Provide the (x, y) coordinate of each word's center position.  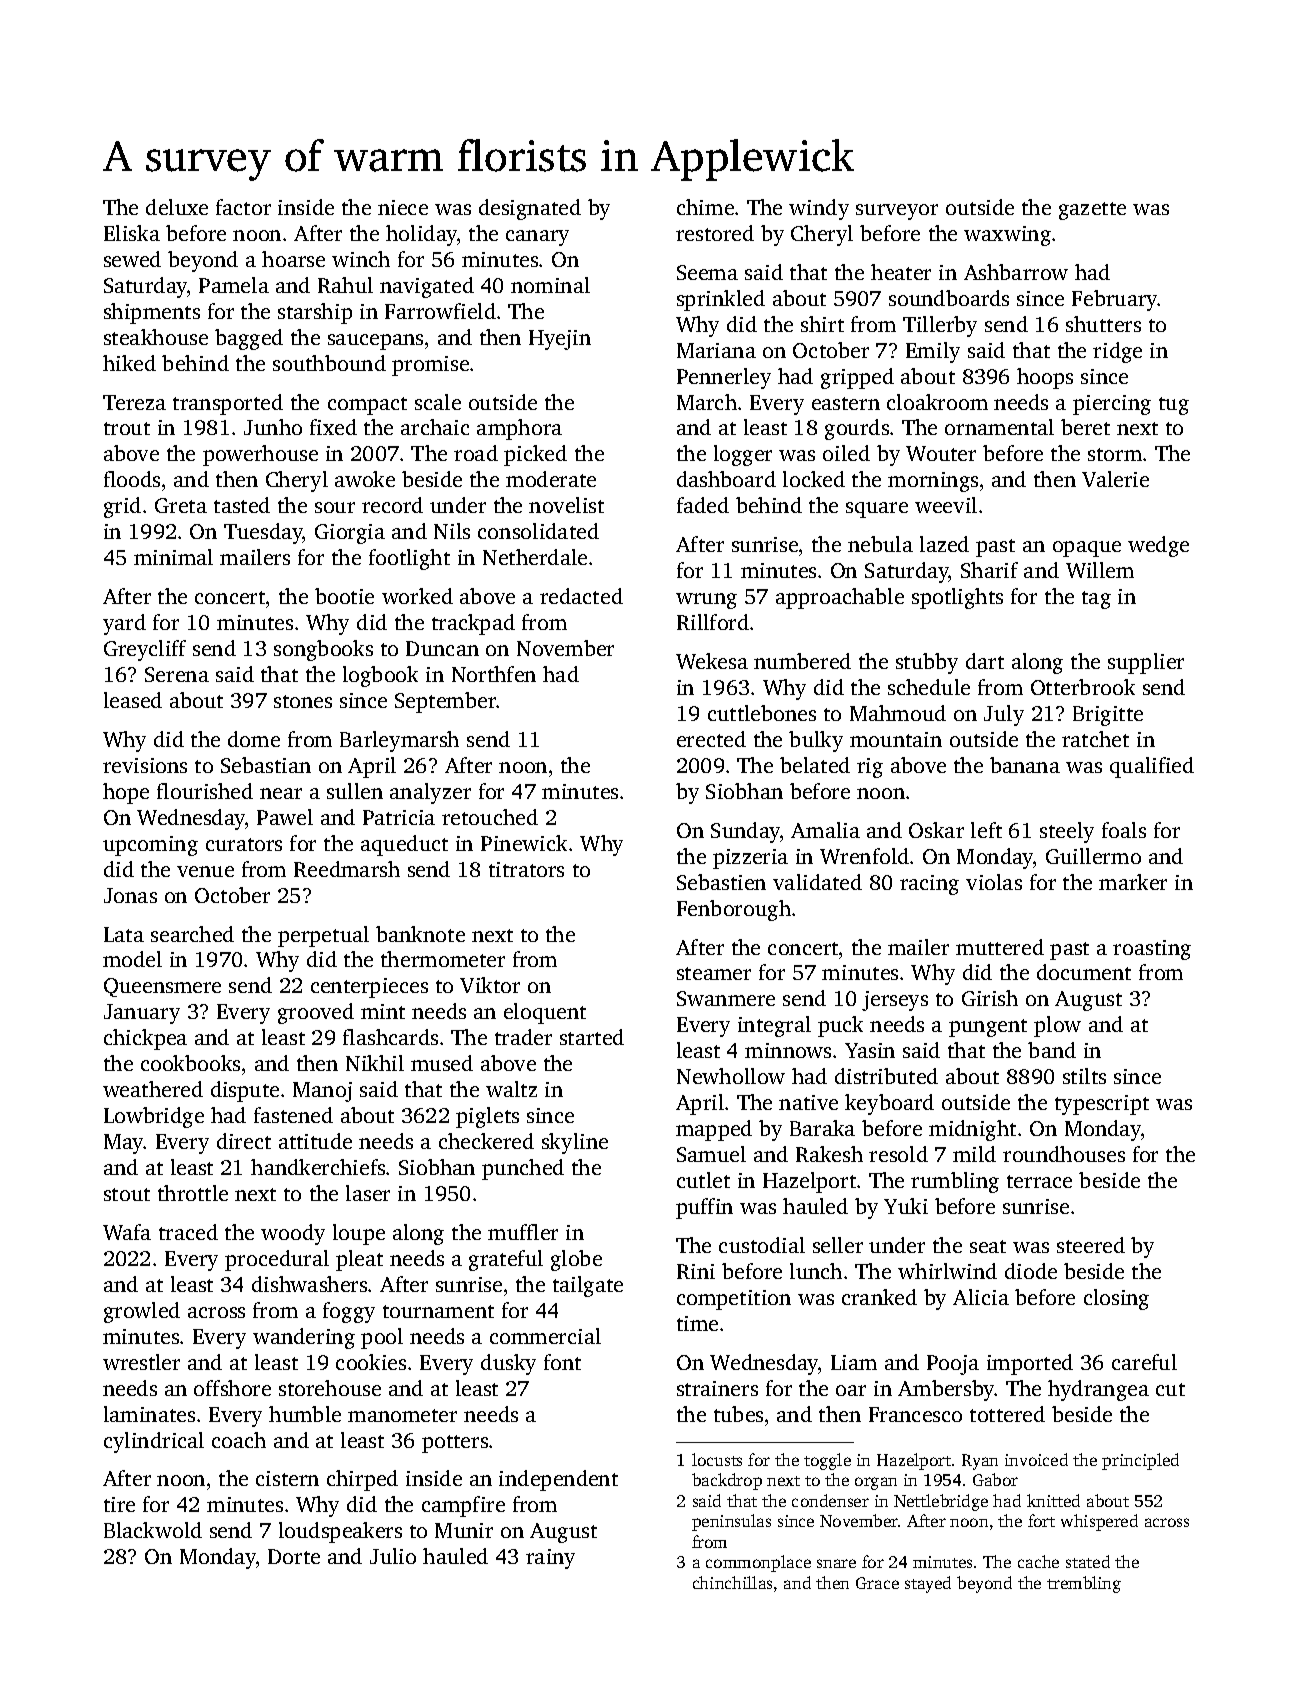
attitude (315, 1141)
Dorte (294, 1556)
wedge (1158, 546)
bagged (249, 339)
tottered (1007, 1414)
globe (576, 1260)
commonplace (758, 1563)
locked (814, 479)
